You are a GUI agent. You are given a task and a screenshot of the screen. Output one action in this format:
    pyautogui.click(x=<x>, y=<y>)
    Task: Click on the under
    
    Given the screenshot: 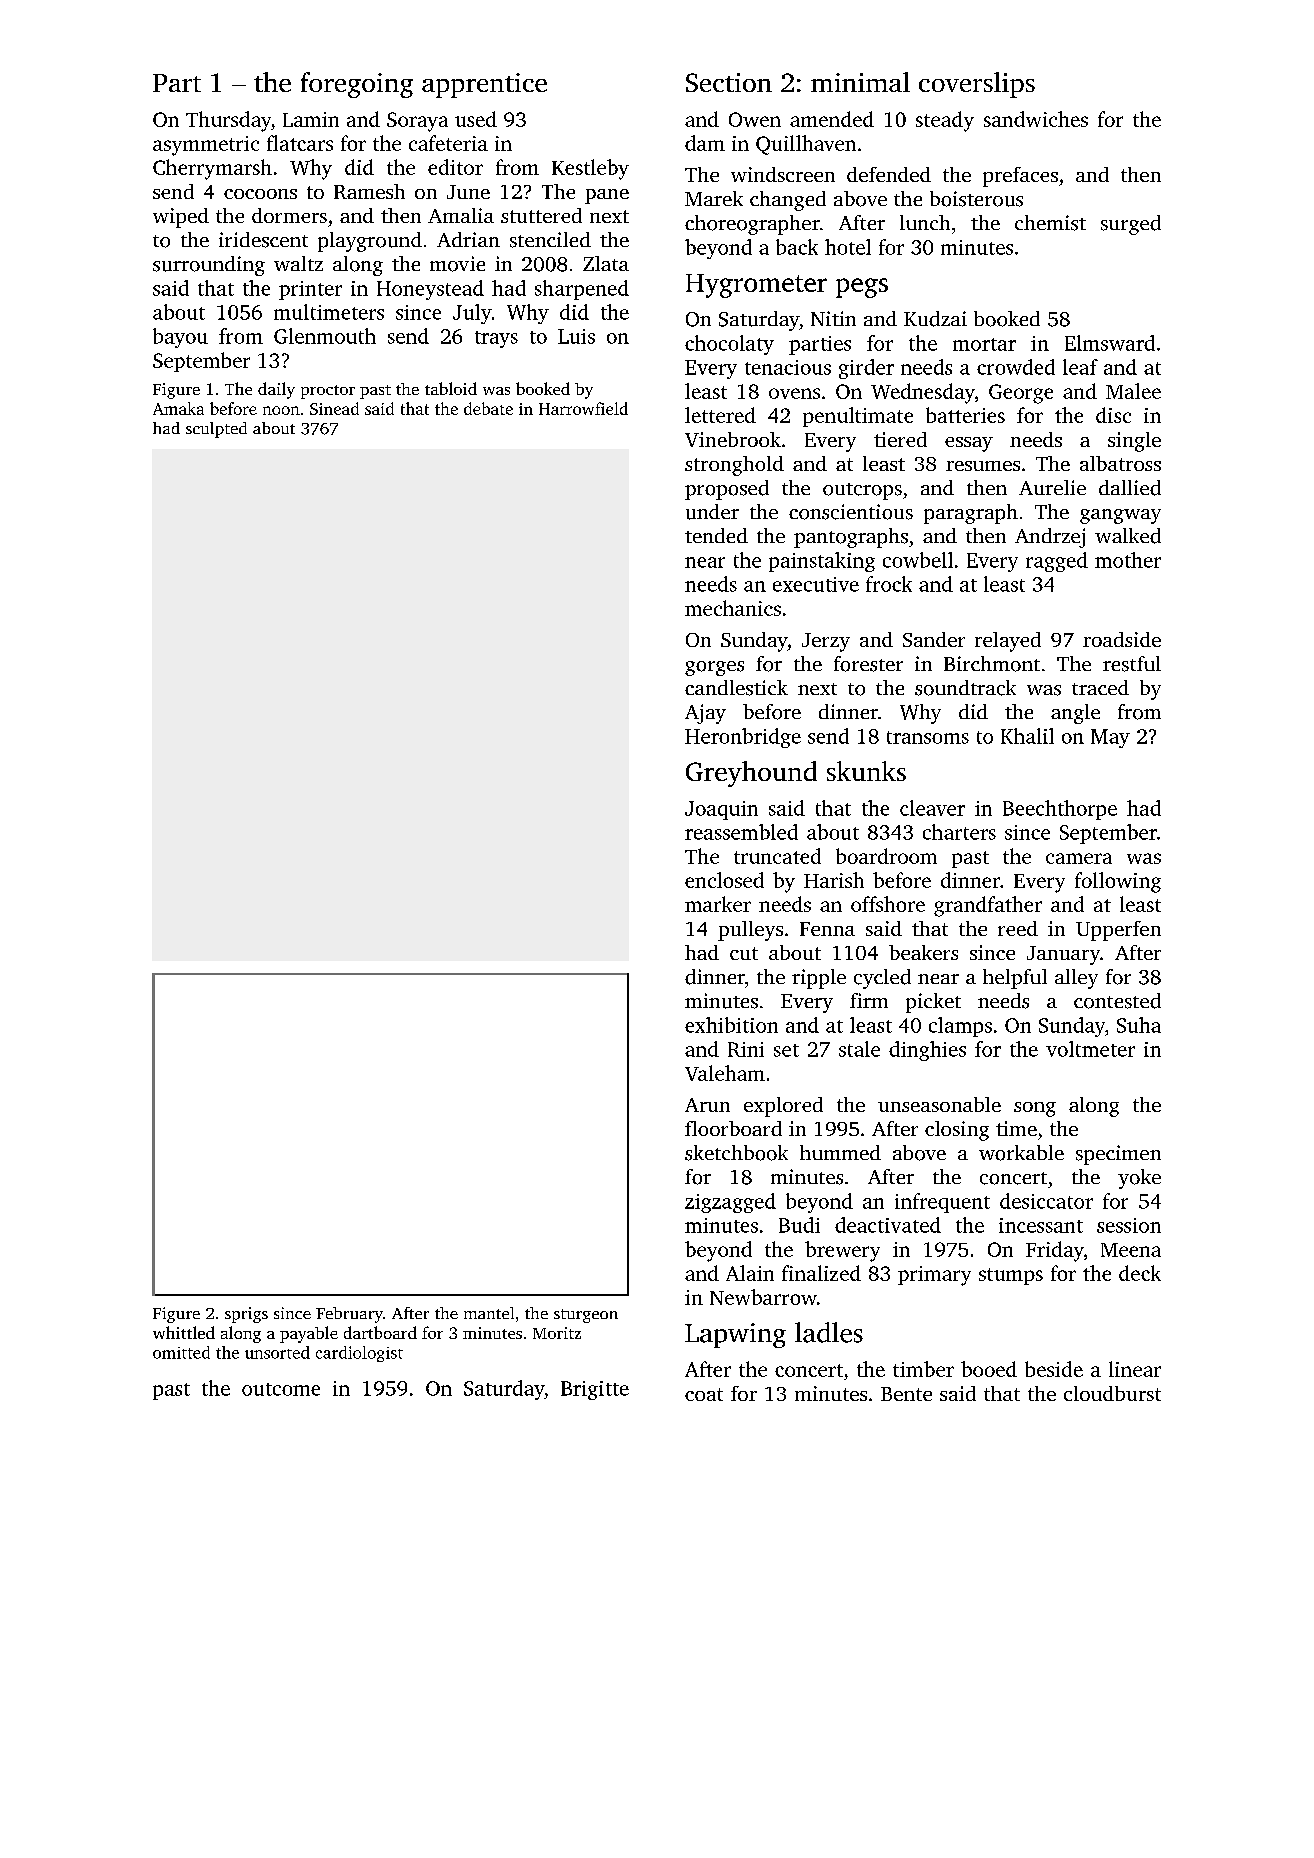 What is the action you would take?
    pyautogui.click(x=712, y=512)
